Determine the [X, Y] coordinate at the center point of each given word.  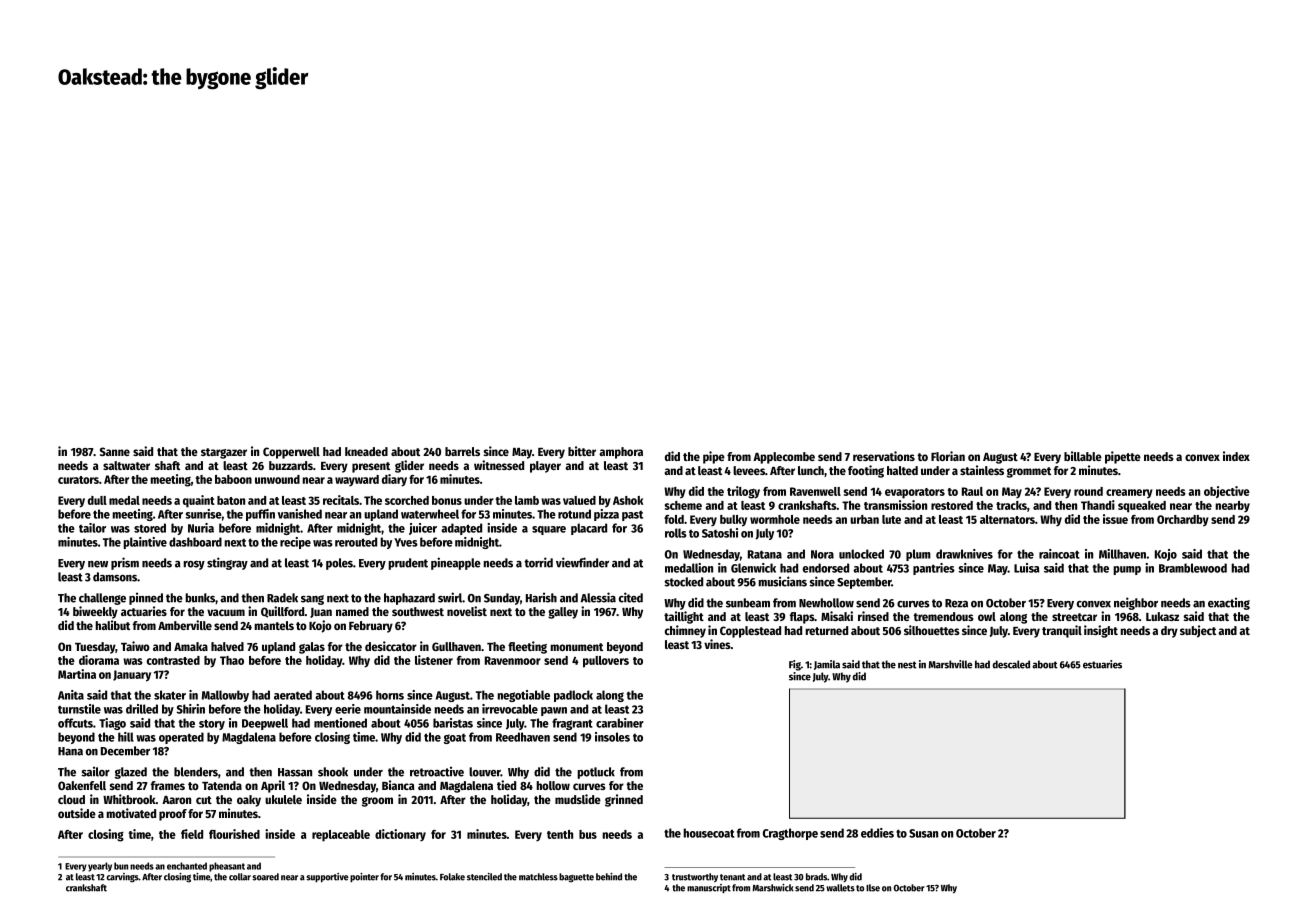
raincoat [1059, 554]
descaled [1011, 664]
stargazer [224, 453]
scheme [683, 505]
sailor [95, 771]
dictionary [400, 835]
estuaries [1102, 664]
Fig [795, 665]
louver [485, 772]
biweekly [95, 612]
